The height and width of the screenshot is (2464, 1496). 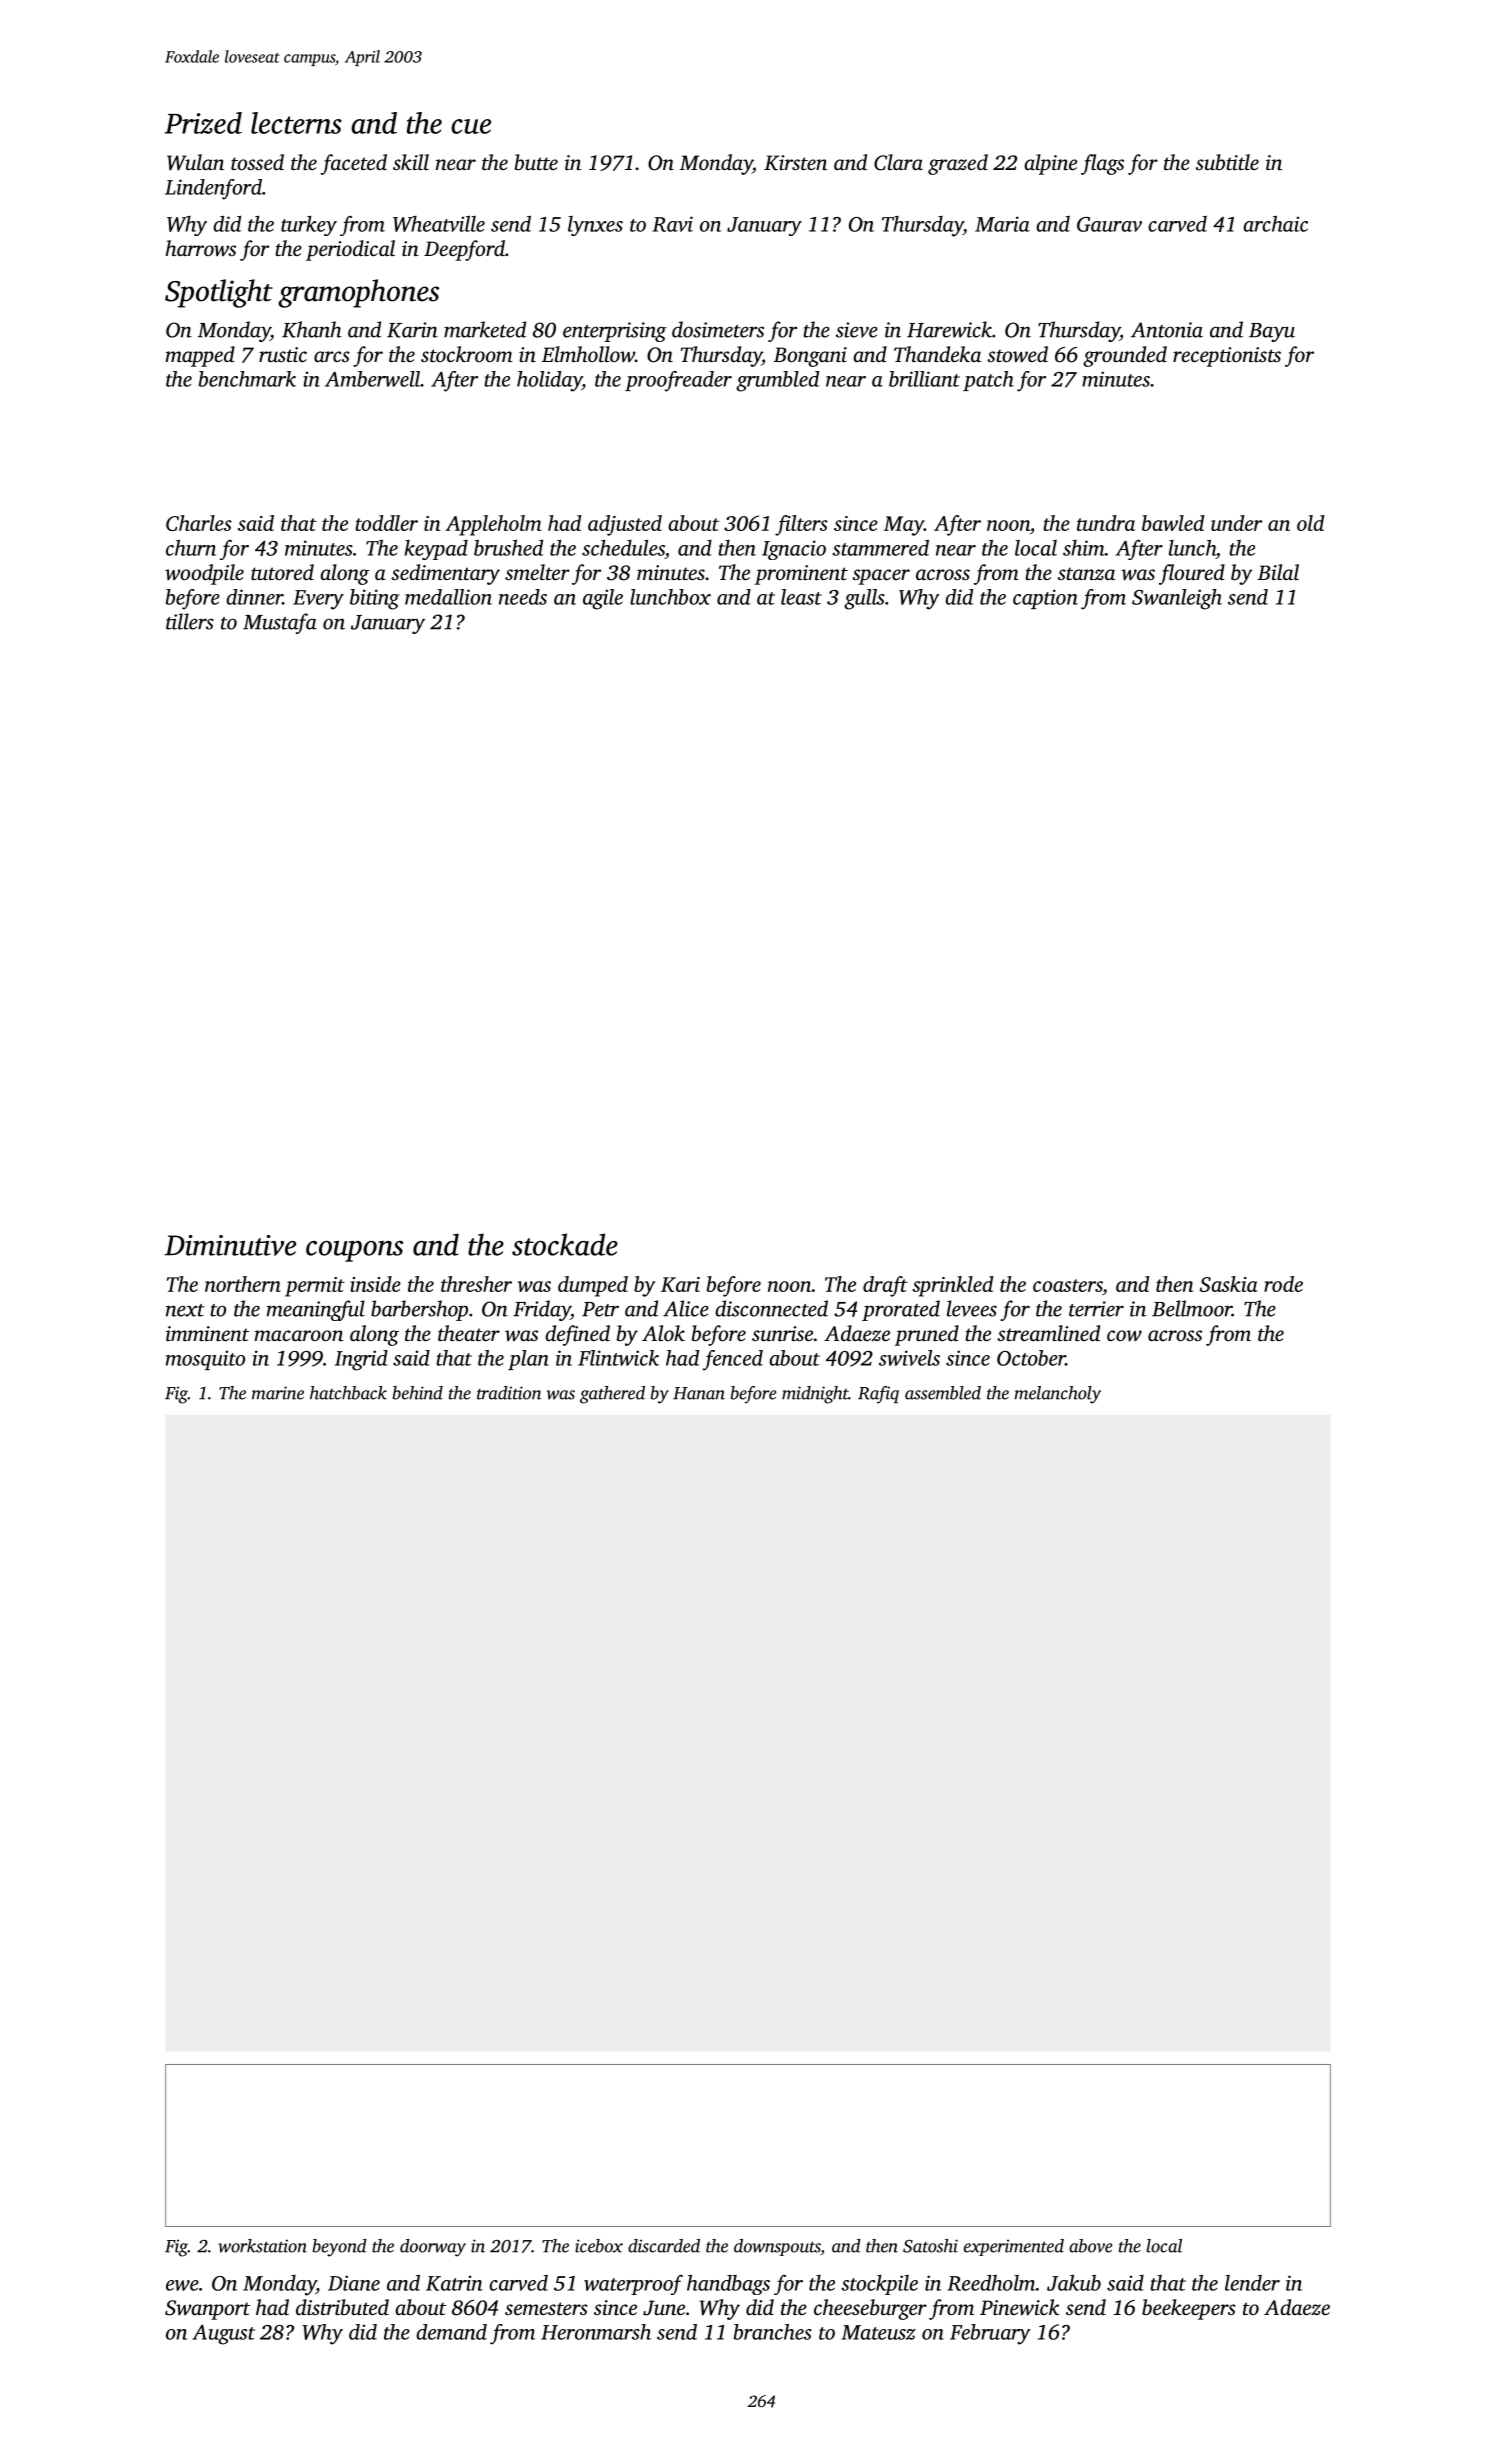 What do you see at coordinates (182, 2285) in the screenshot?
I see `ewe` at bounding box center [182, 2285].
